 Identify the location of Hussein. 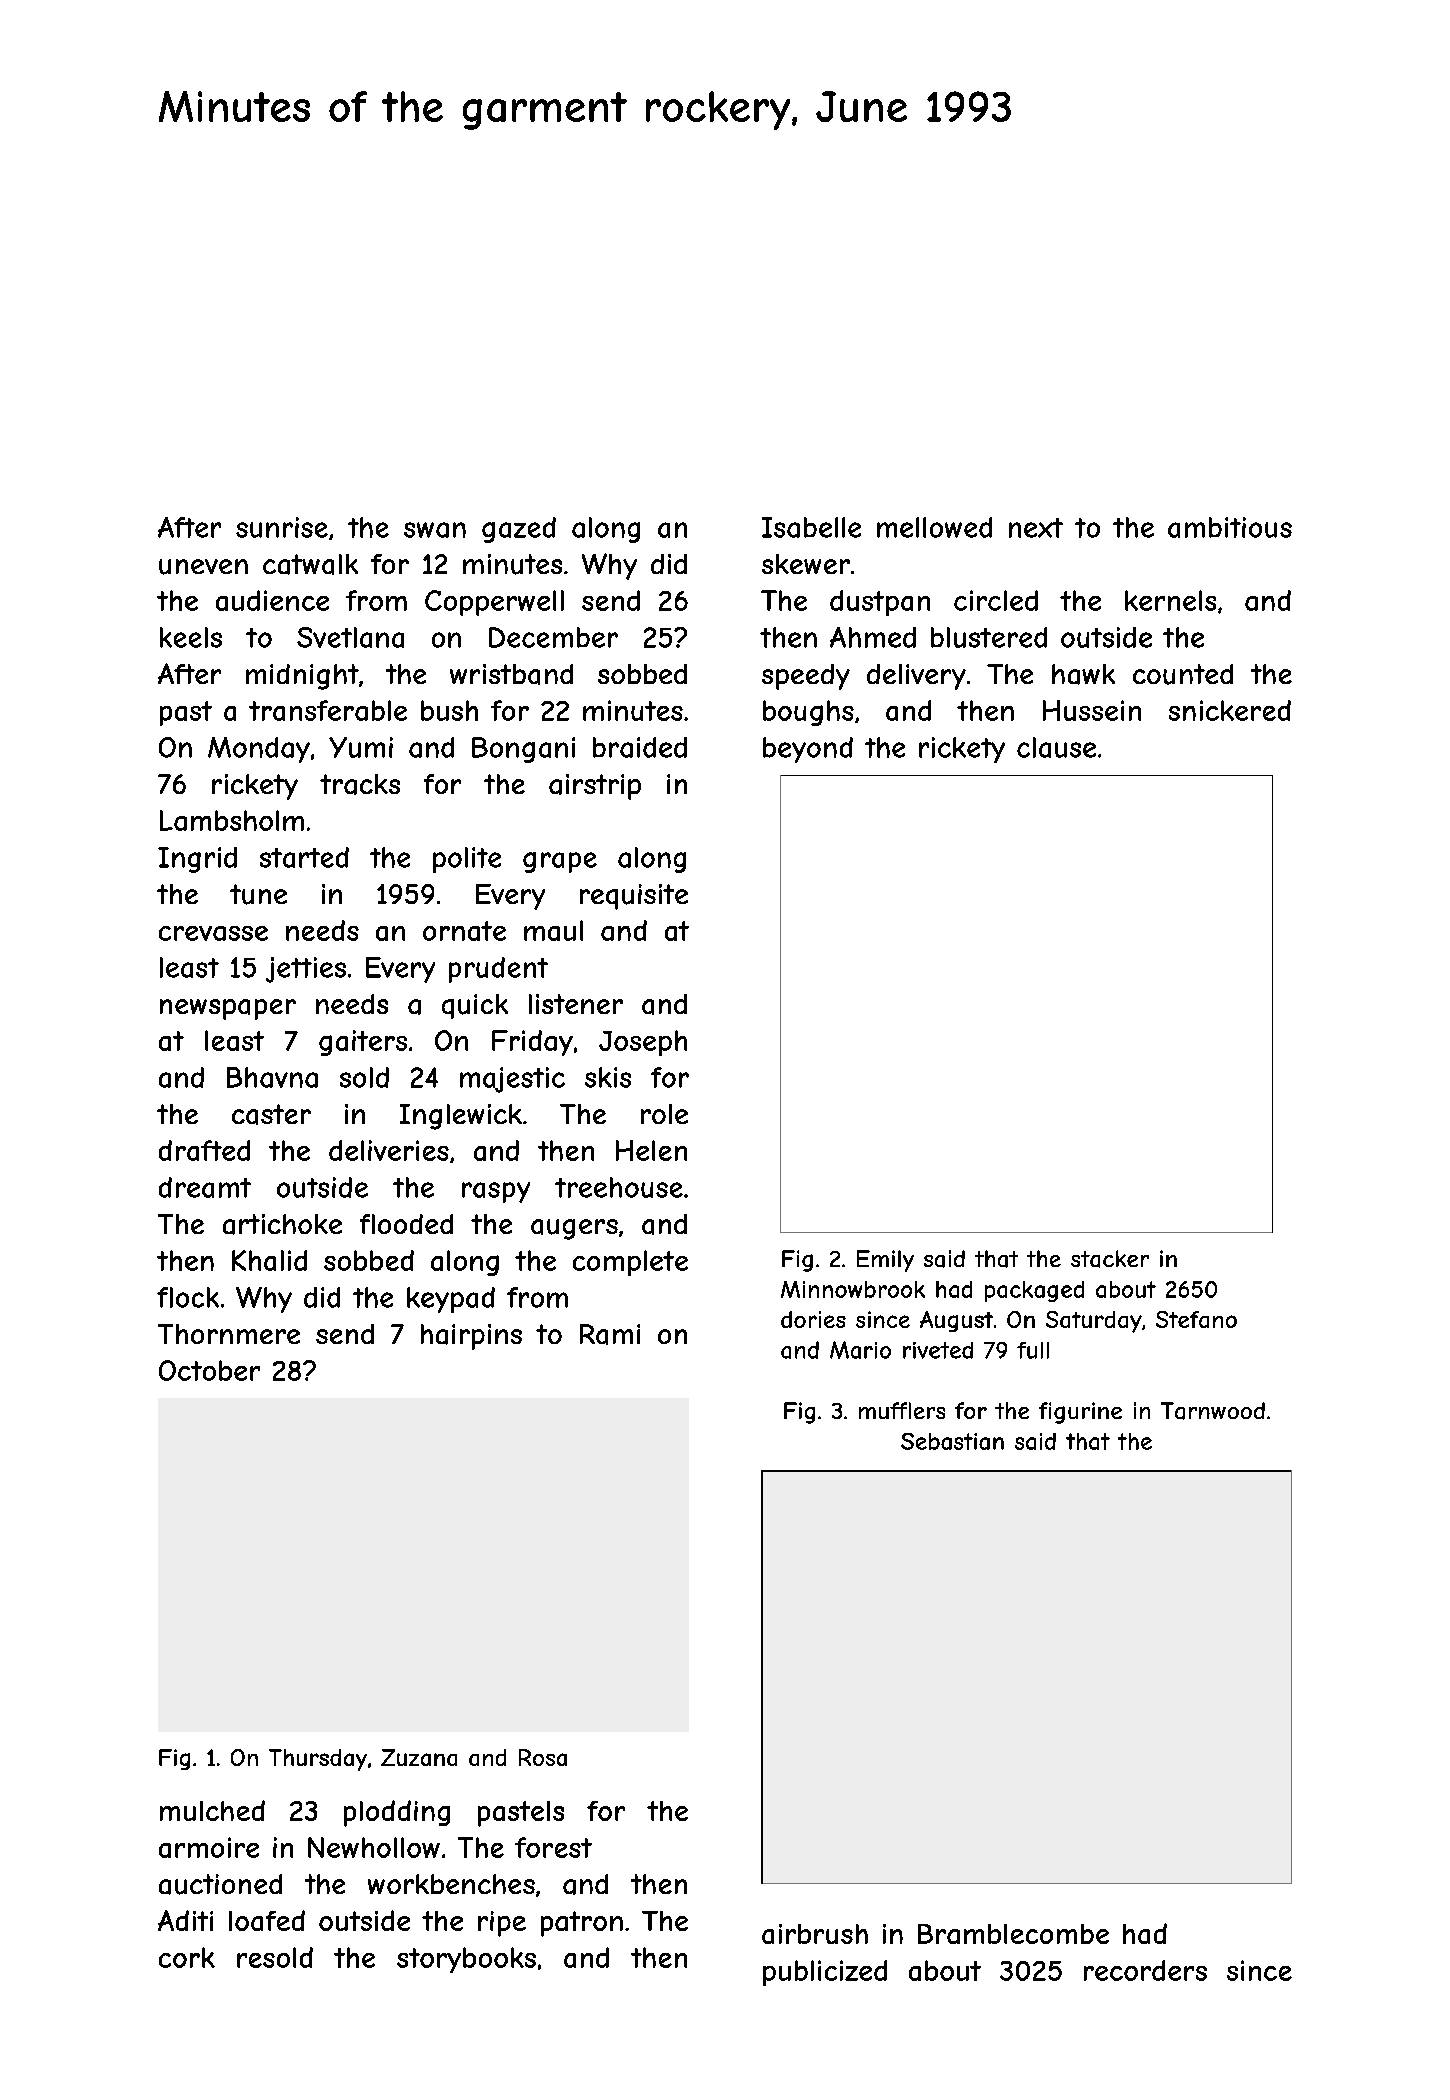
(1092, 710).
